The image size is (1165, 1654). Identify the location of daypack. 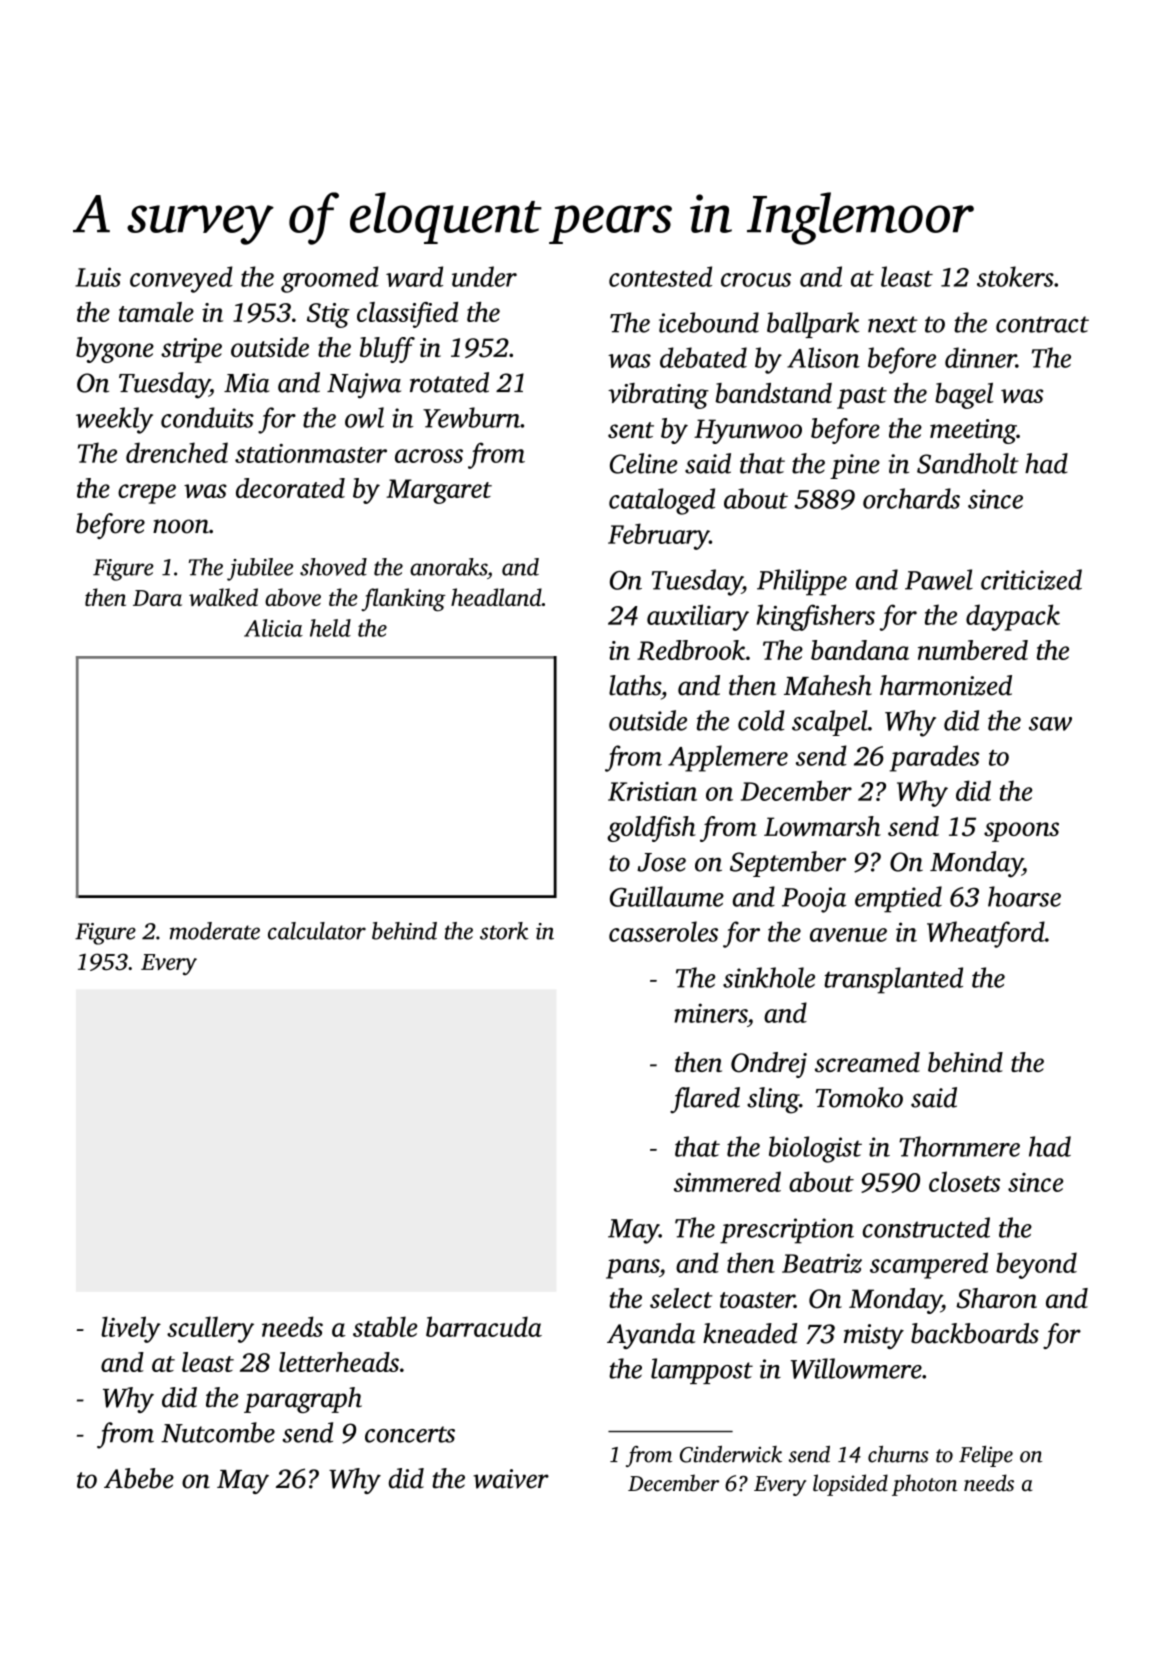
(1013, 617).
